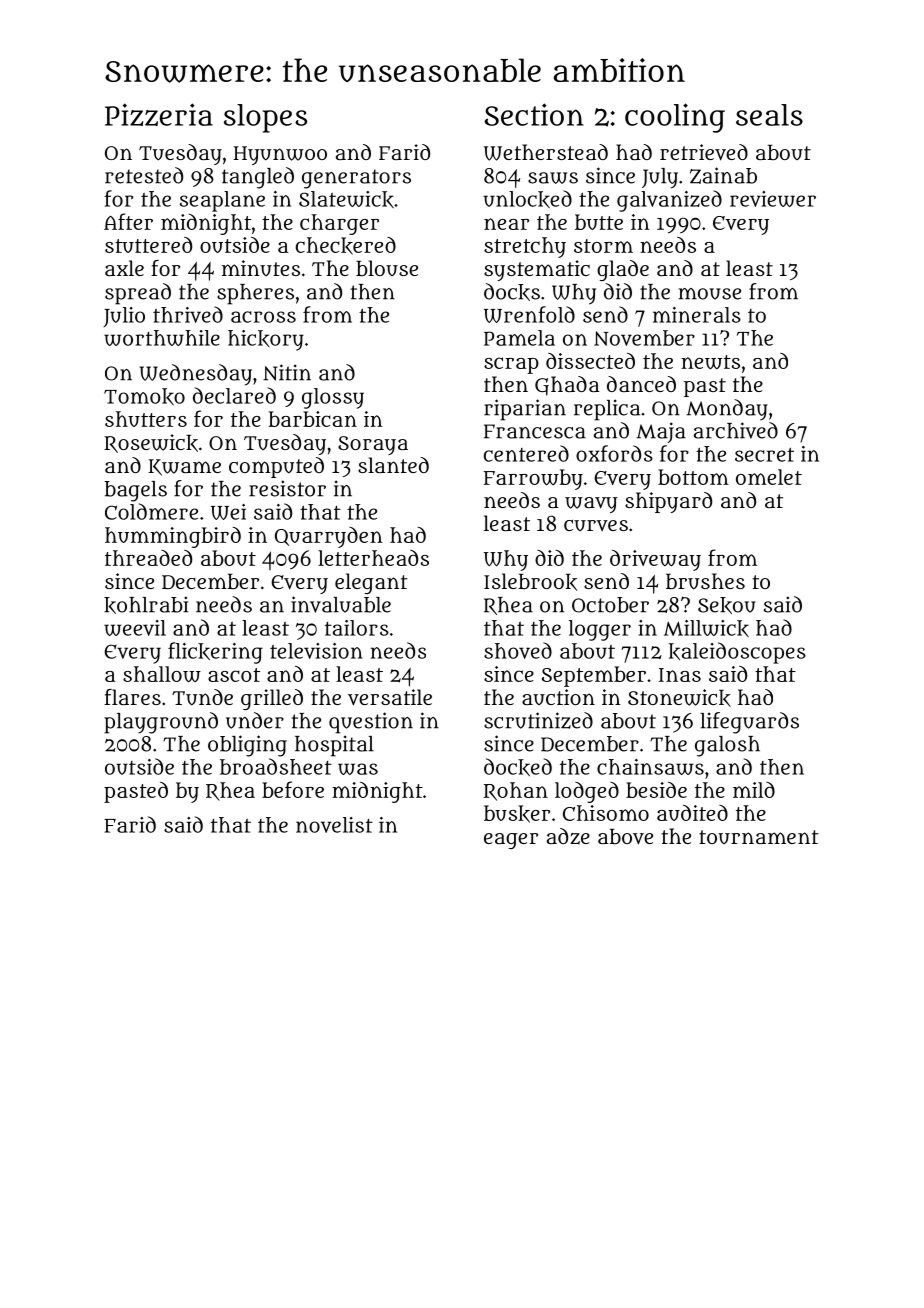 This document has height=1308, width=924. Describe the element at coordinates (333, 398) in the document. I see `glossy` at that location.
